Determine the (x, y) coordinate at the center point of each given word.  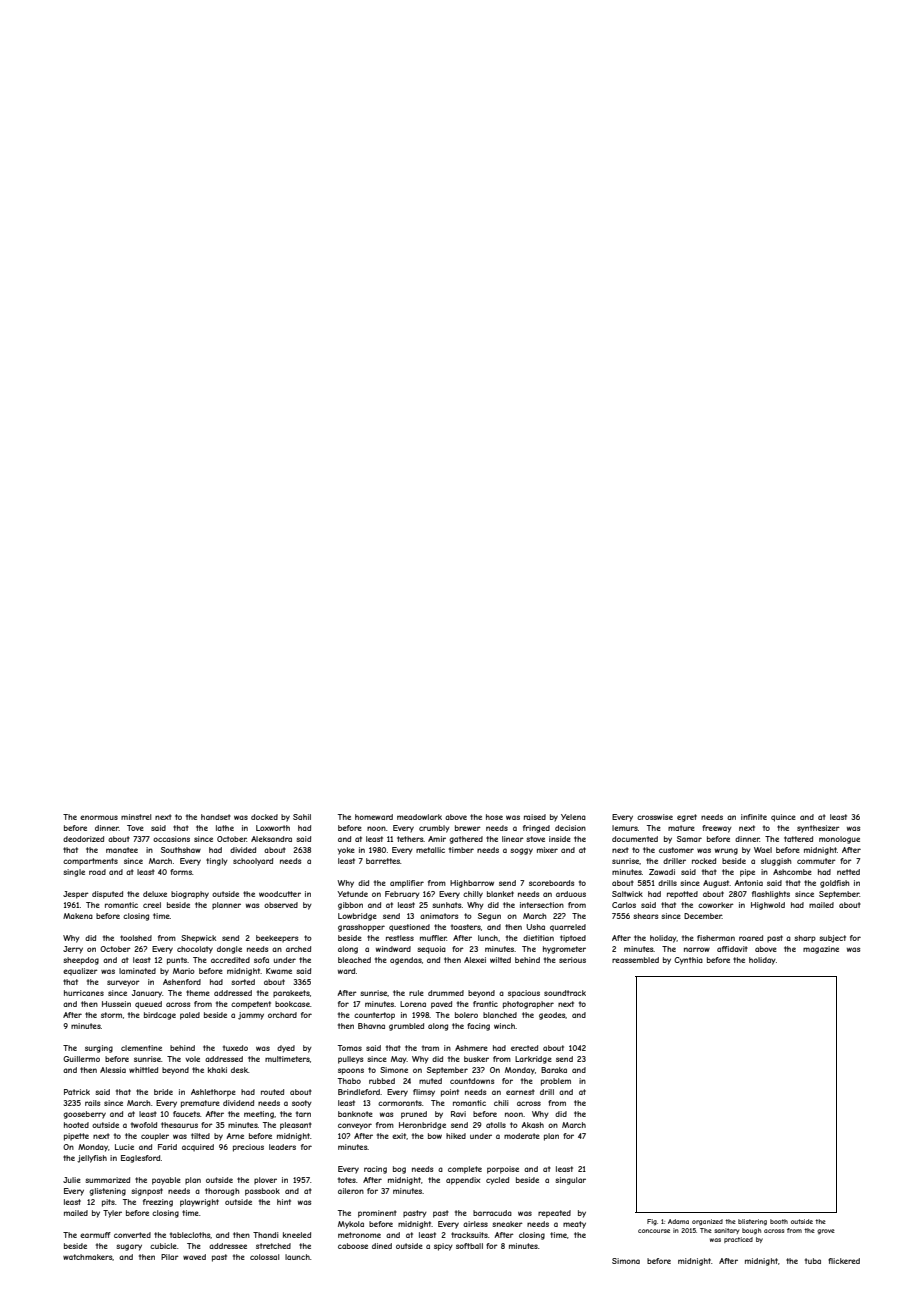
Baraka (554, 1070)
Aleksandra (271, 839)
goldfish (835, 884)
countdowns (472, 1081)
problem (556, 1082)
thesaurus (179, 1125)
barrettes (383, 861)
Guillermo (81, 1059)
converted (132, 1235)
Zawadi (662, 872)
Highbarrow (472, 884)
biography (190, 895)
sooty (302, 1104)
